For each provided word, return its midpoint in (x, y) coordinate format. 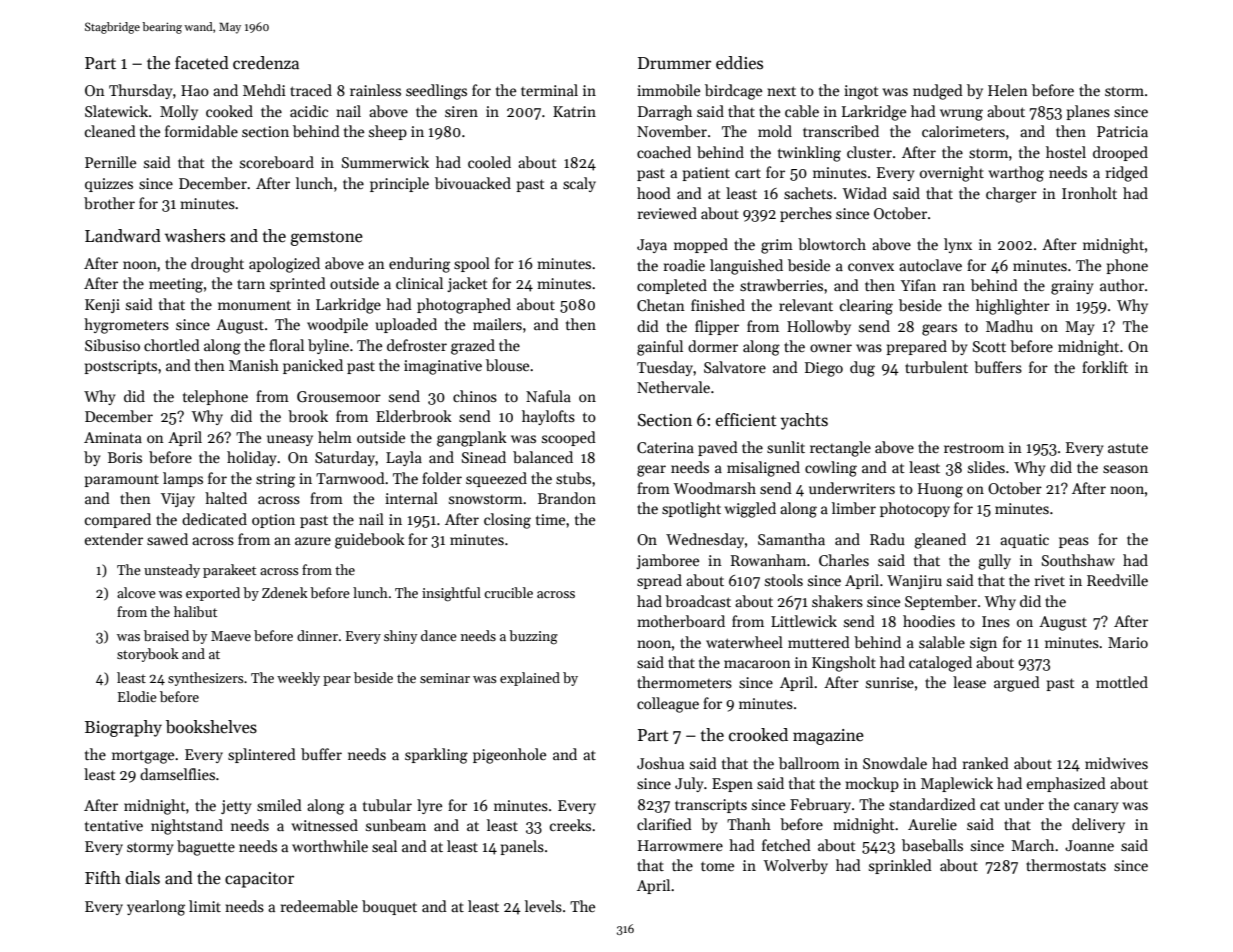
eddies (739, 63)
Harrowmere (680, 845)
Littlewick (804, 621)
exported (213, 594)
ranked (986, 763)
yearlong (156, 908)
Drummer (674, 63)
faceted (202, 63)
